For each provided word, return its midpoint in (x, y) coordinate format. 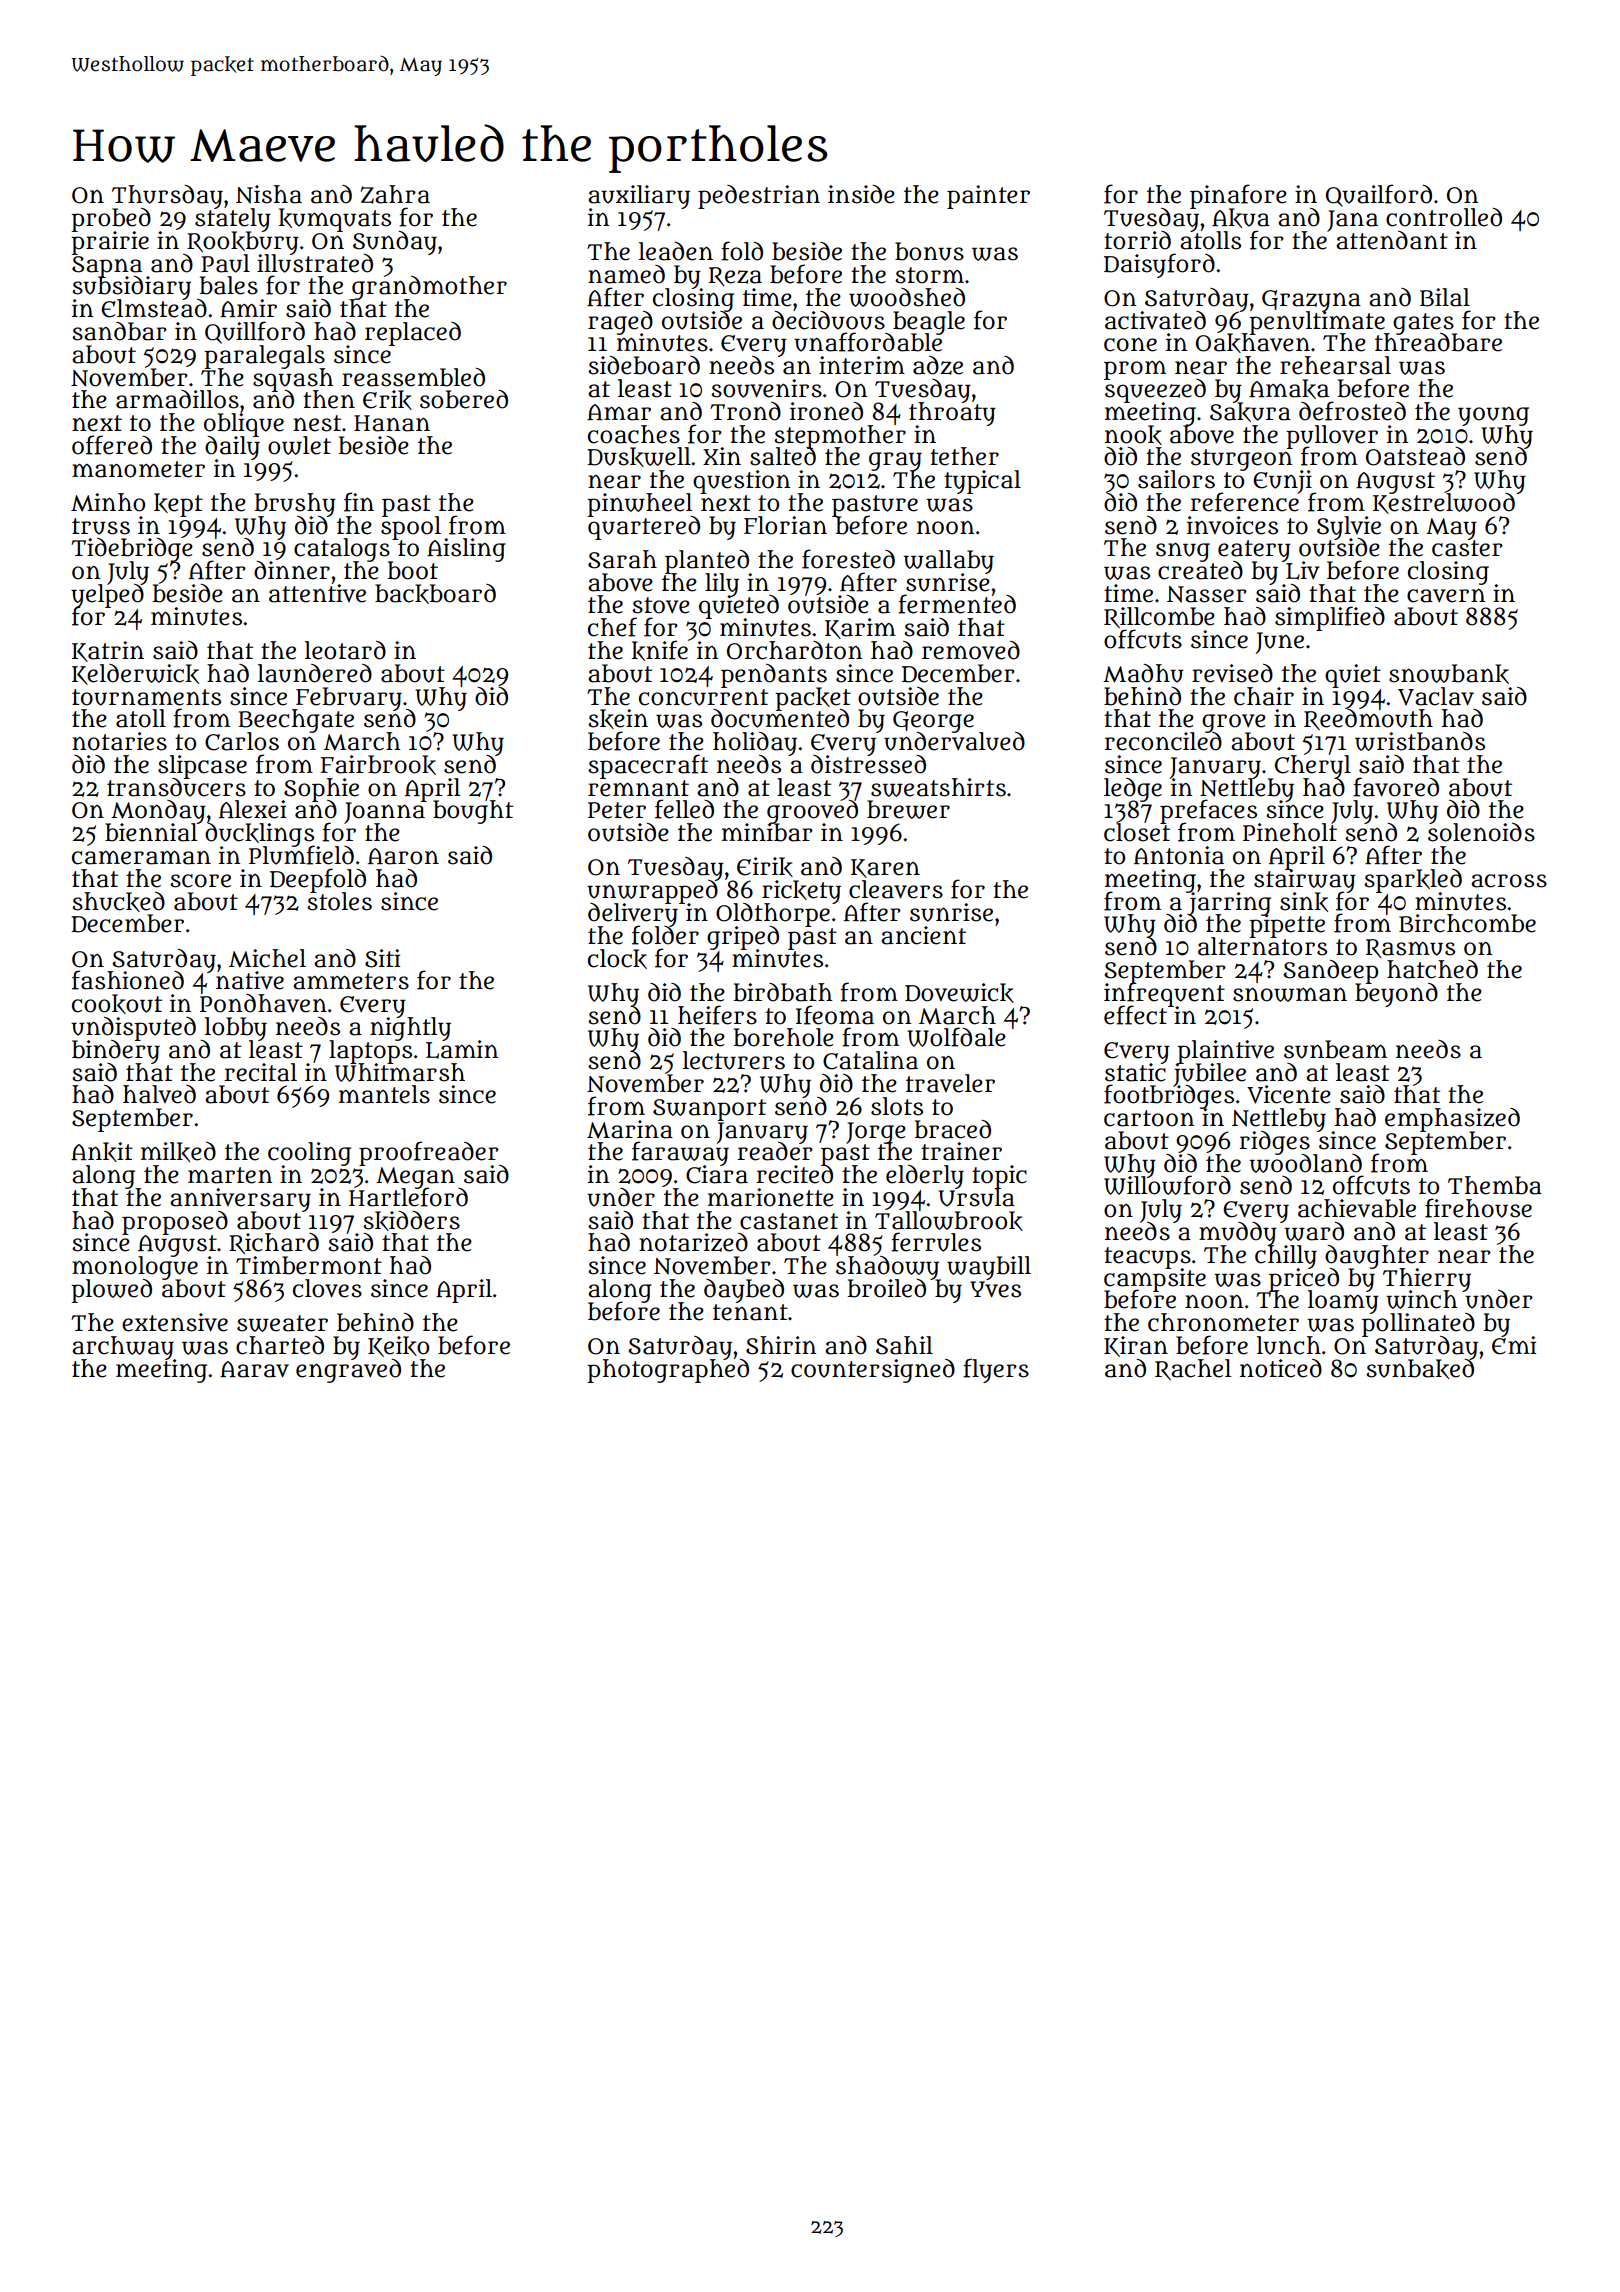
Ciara (717, 1175)
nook (1133, 435)
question (741, 481)
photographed (668, 1371)
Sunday (395, 242)
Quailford (1379, 195)
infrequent (1164, 994)
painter (988, 197)
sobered (464, 399)
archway (123, 1347)
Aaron (403, 856)
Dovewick (959, 993)
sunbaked (1420, 1369)
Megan (415, 1177)
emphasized (1452, 1120)
